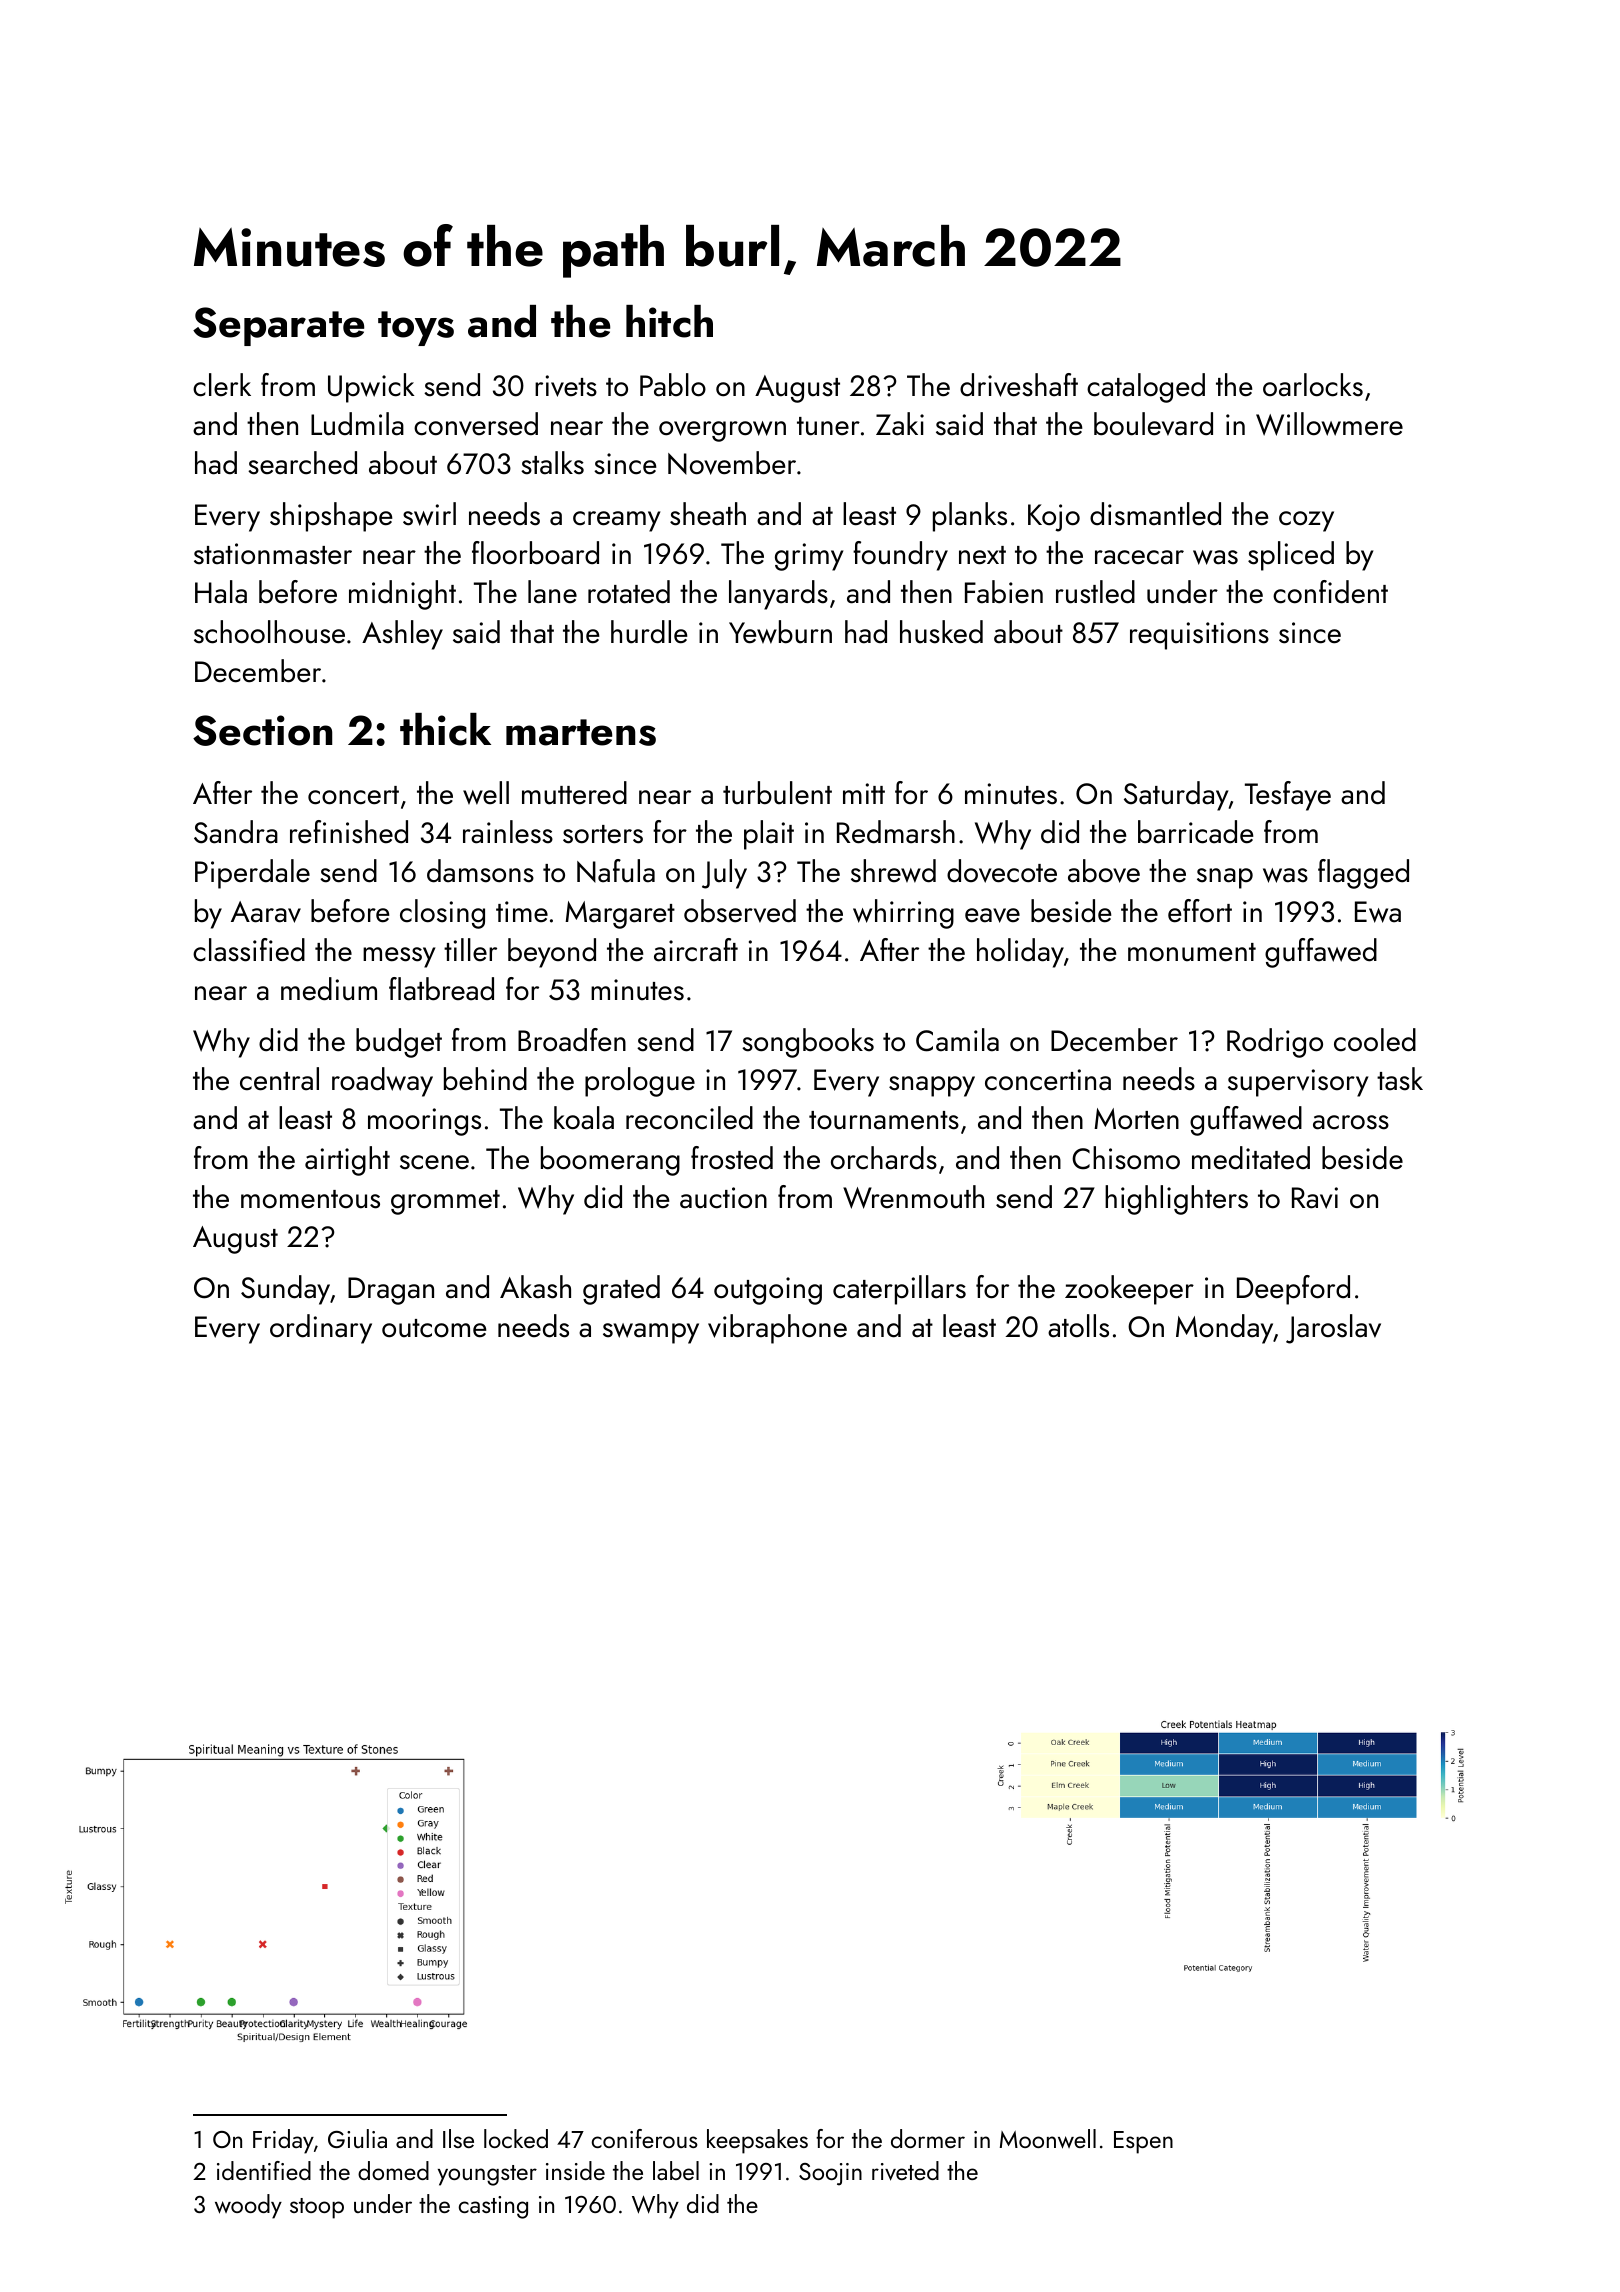 This screenshot has width=1620, height=2292. I want to click on meditated, so click(1251, 1158).
